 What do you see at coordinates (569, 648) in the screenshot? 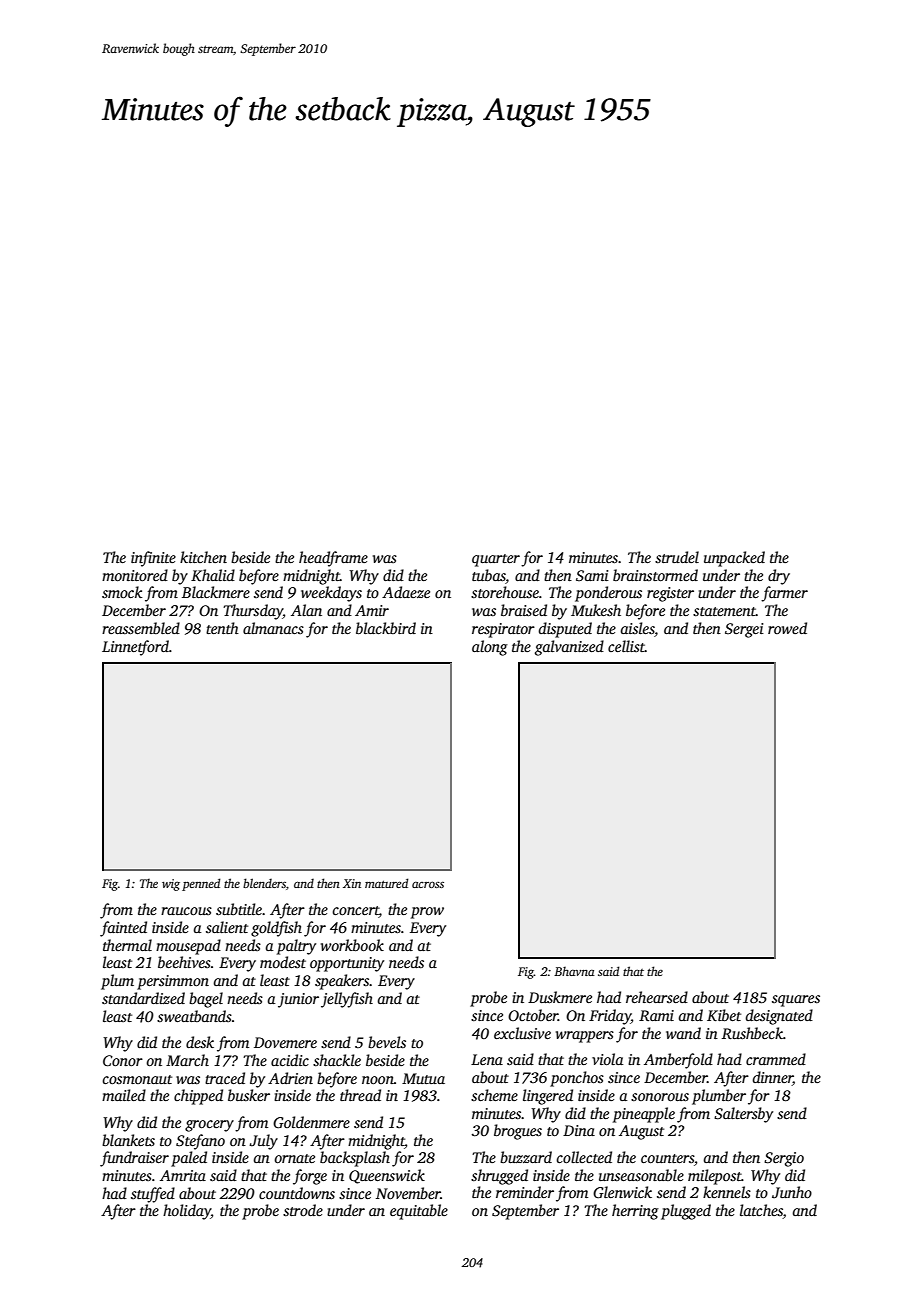
I see `galvanized` at bounding box center [569, 648].
